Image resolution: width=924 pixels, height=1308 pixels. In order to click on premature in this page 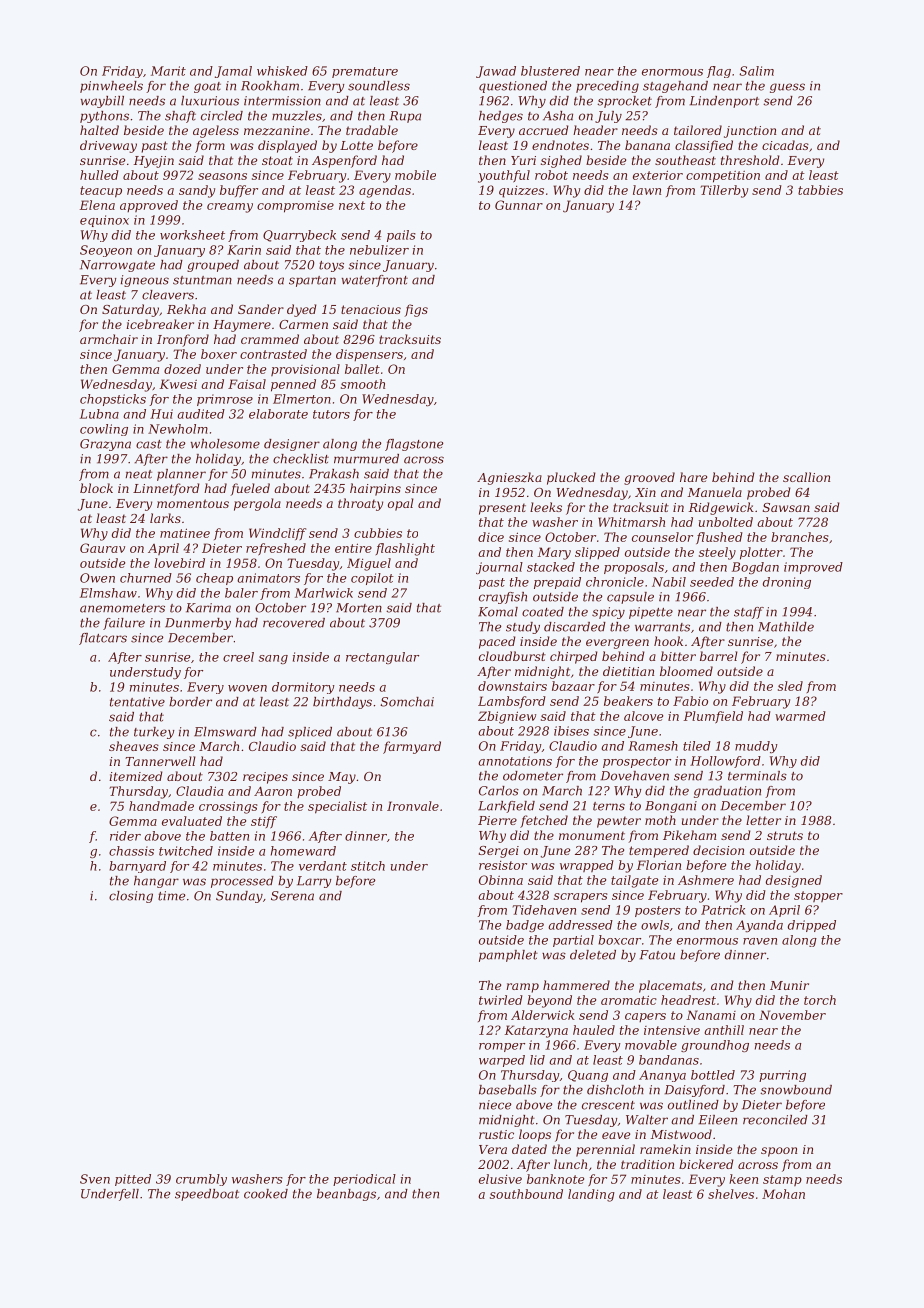, I will do `click(365, 72)`.
